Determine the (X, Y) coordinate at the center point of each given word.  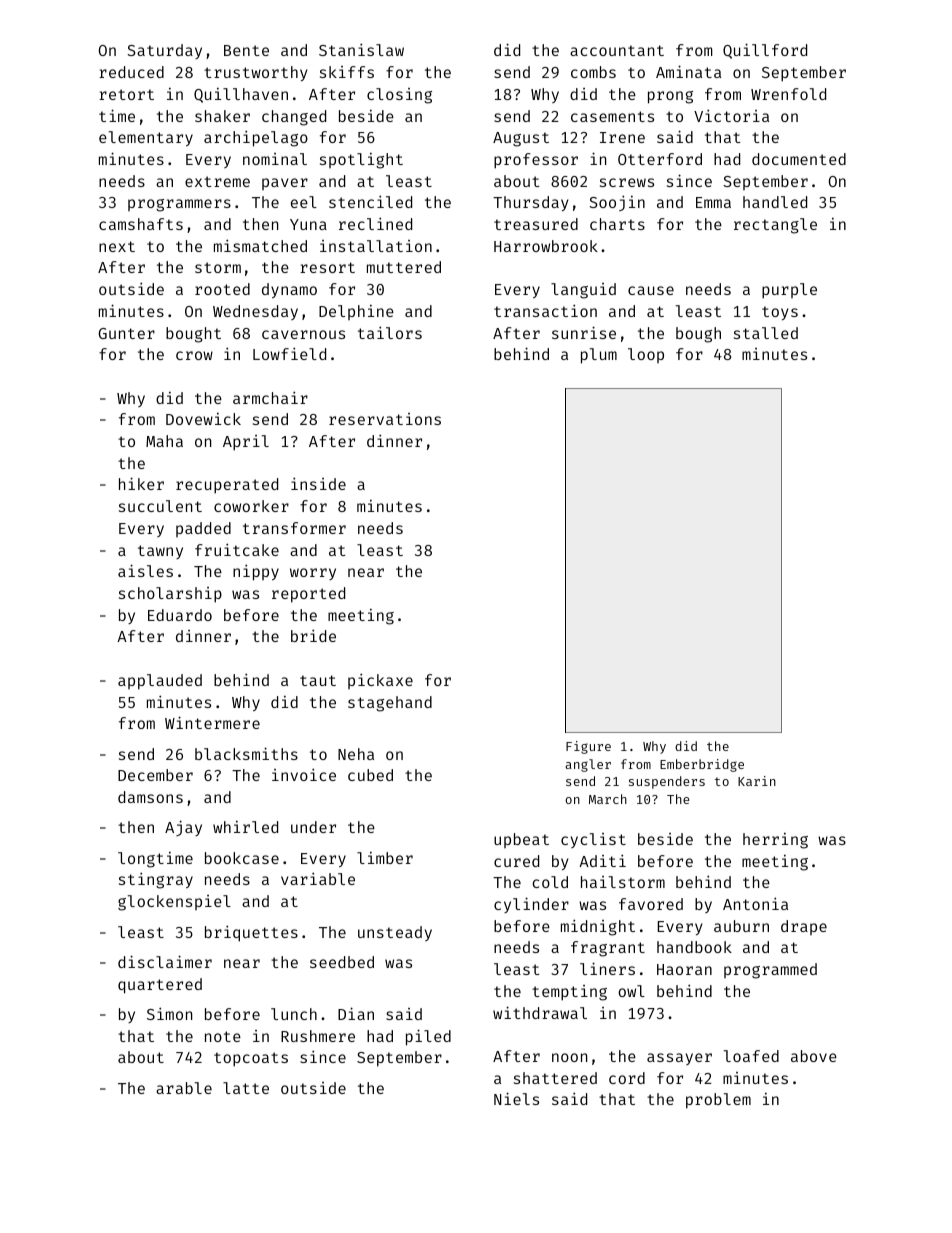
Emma (713, 202)
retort (126, 94)
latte (246, 1088)
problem (718, 1101)
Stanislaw (361, 49)
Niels (516, 1098)
